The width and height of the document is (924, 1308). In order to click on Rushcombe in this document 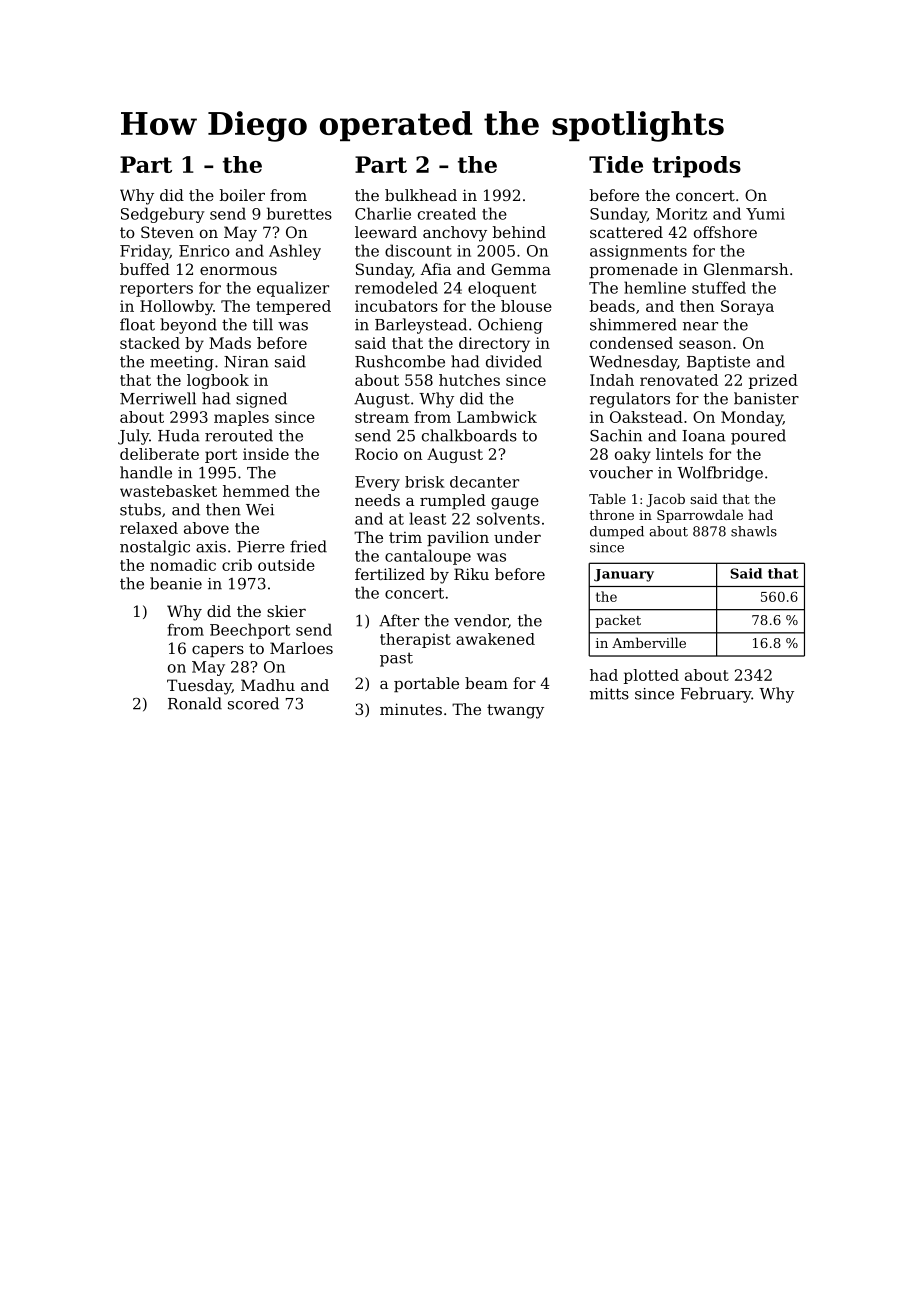, I will do `click(400, 361)`.
